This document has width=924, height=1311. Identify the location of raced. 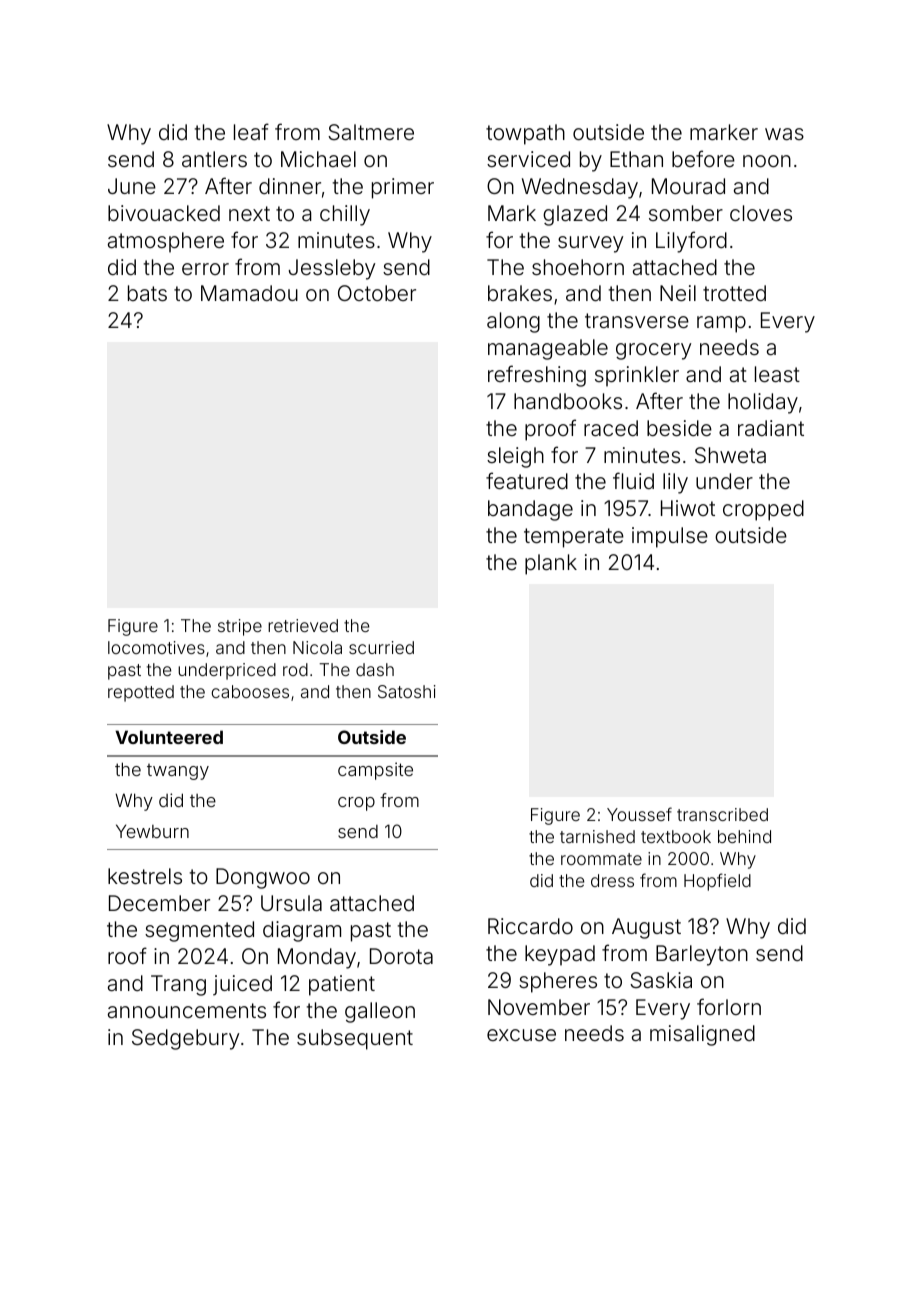
(611, 428).
